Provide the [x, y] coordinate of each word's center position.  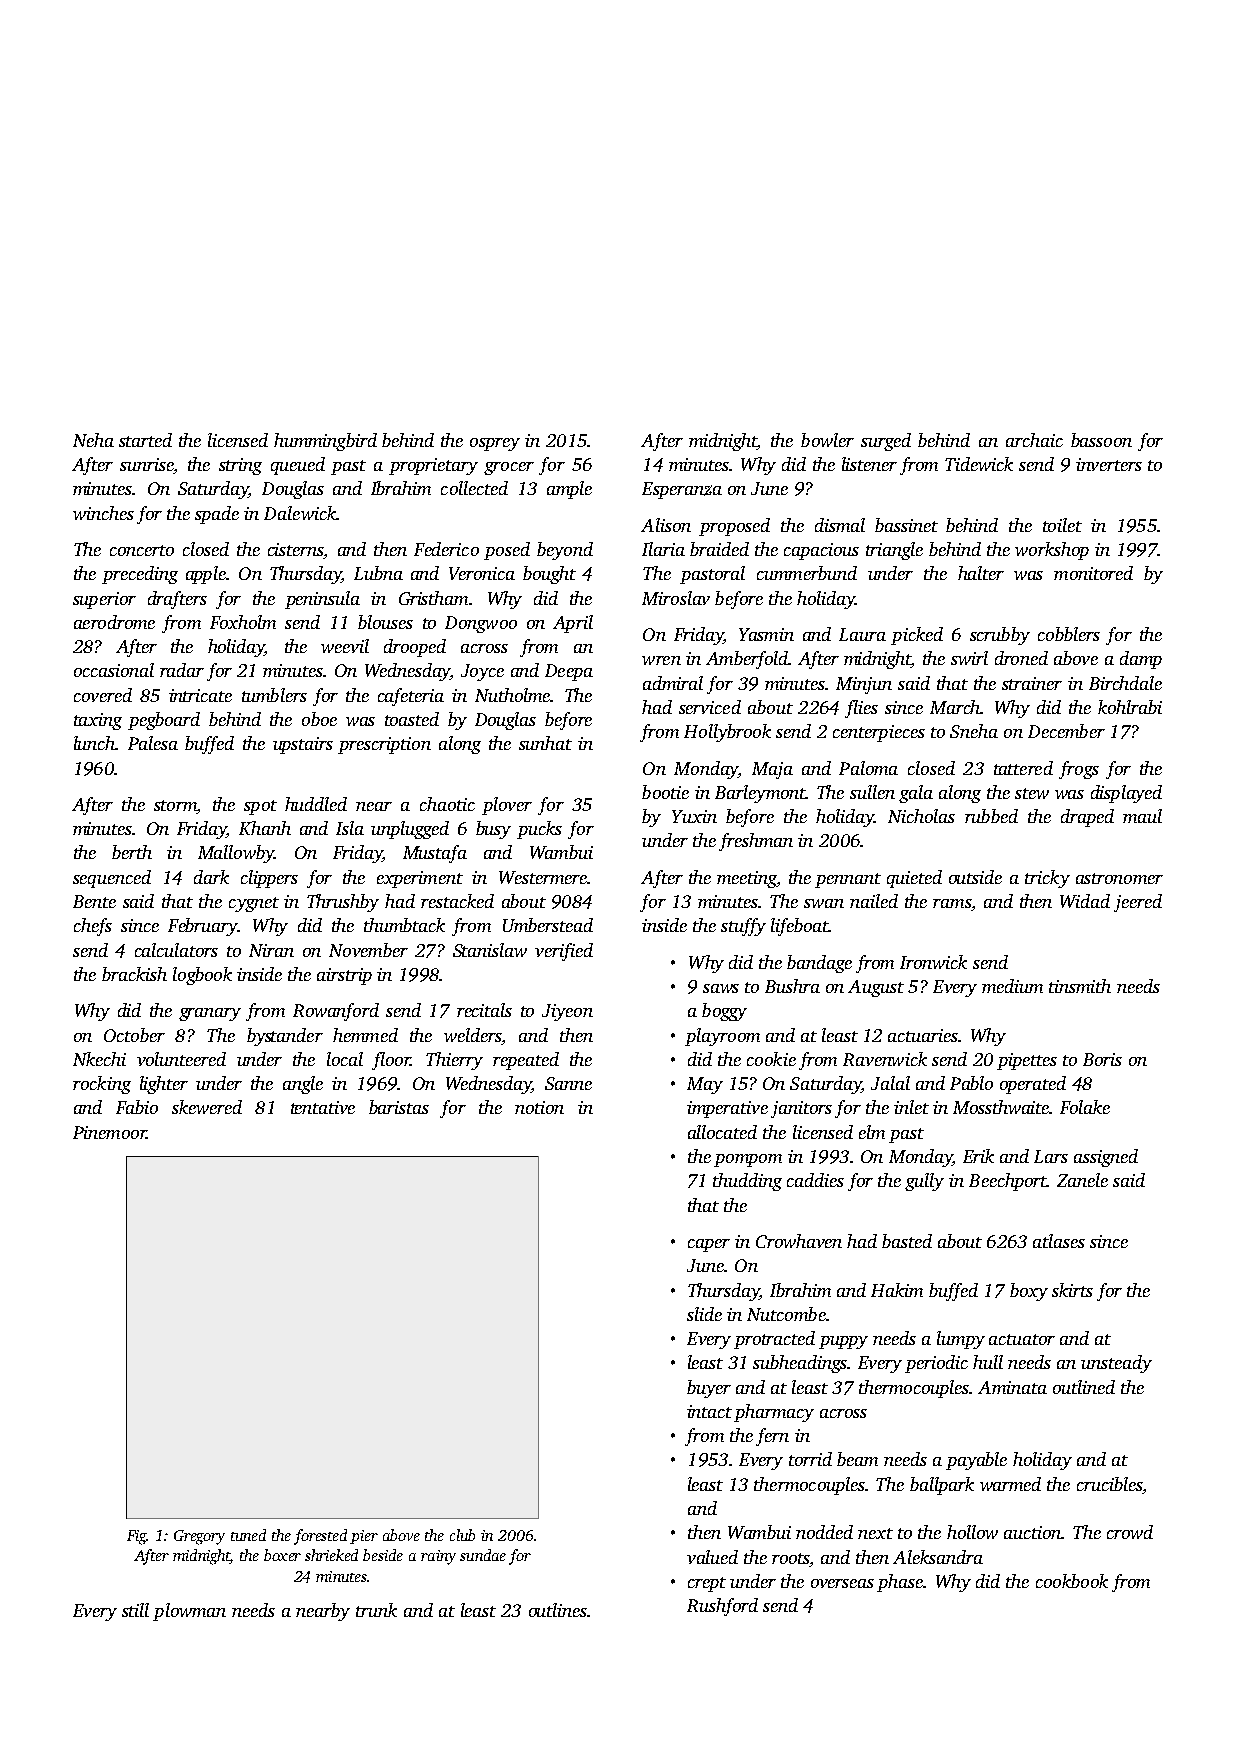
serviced [710, 707]
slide [704, 1314]
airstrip [344, 976]
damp [1141, 660]
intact [709, 1411]
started [145, 440]
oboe [319, 719]
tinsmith [1080, 986]
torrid [810, 1459]
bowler [827, 440]
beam [857, 1459]
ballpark [942, 1486]
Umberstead [548, 925]
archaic [1034, 440]
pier [364, 1537]
